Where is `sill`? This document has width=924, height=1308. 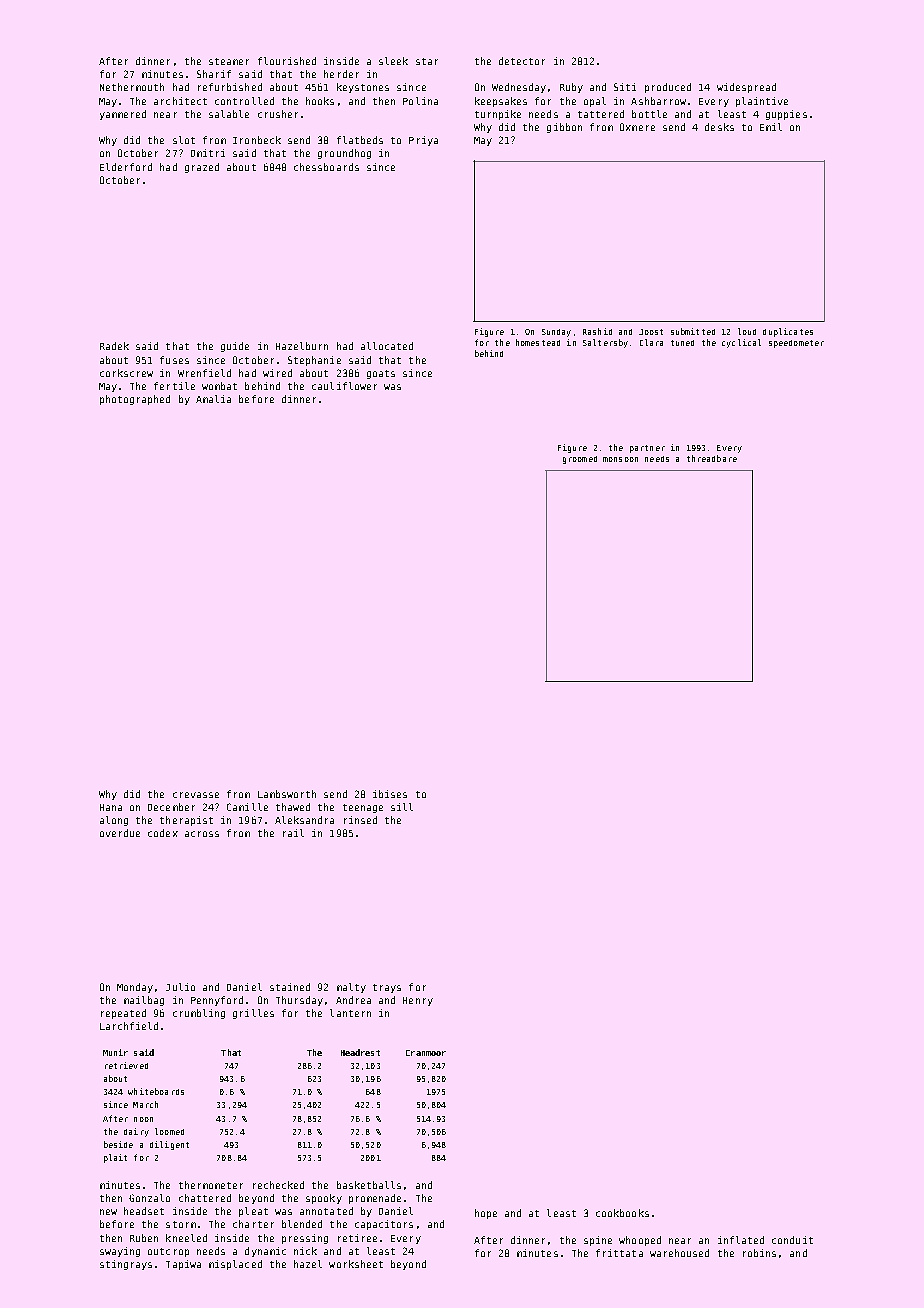
sill is located at coordinates (402, 807).
